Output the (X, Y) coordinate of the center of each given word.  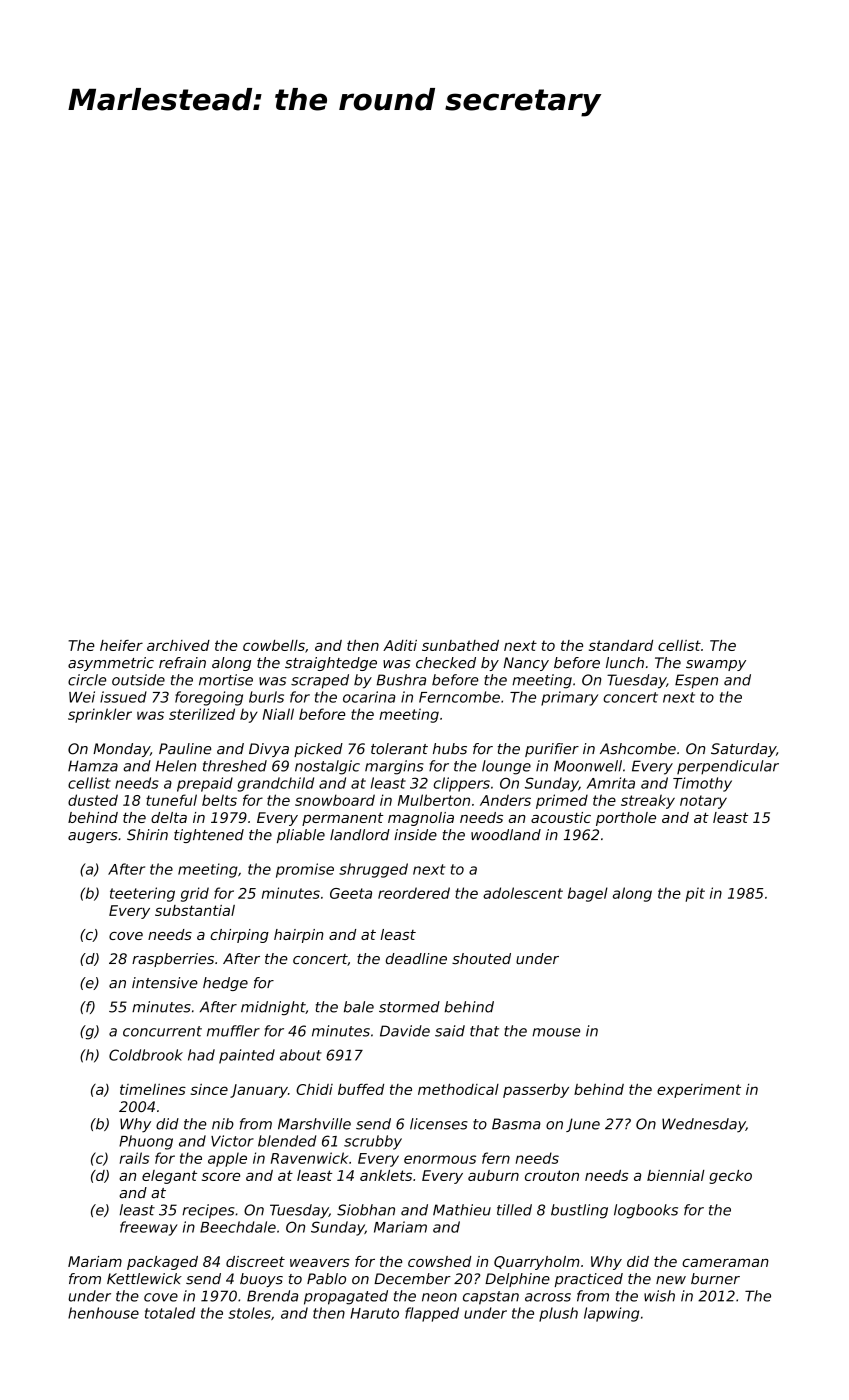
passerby (536, 1091)
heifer (121, 645)
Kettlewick (144, 1279)
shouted (481, 958)
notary (703, 802)
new (671, 1280)
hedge (225, 984)
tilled (514, 1210)
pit (695, 894)
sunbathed (460, 645)
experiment (699, 1091)
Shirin (147, 835)
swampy (716, 665)
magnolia (421, 819)
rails (134, 1158)
